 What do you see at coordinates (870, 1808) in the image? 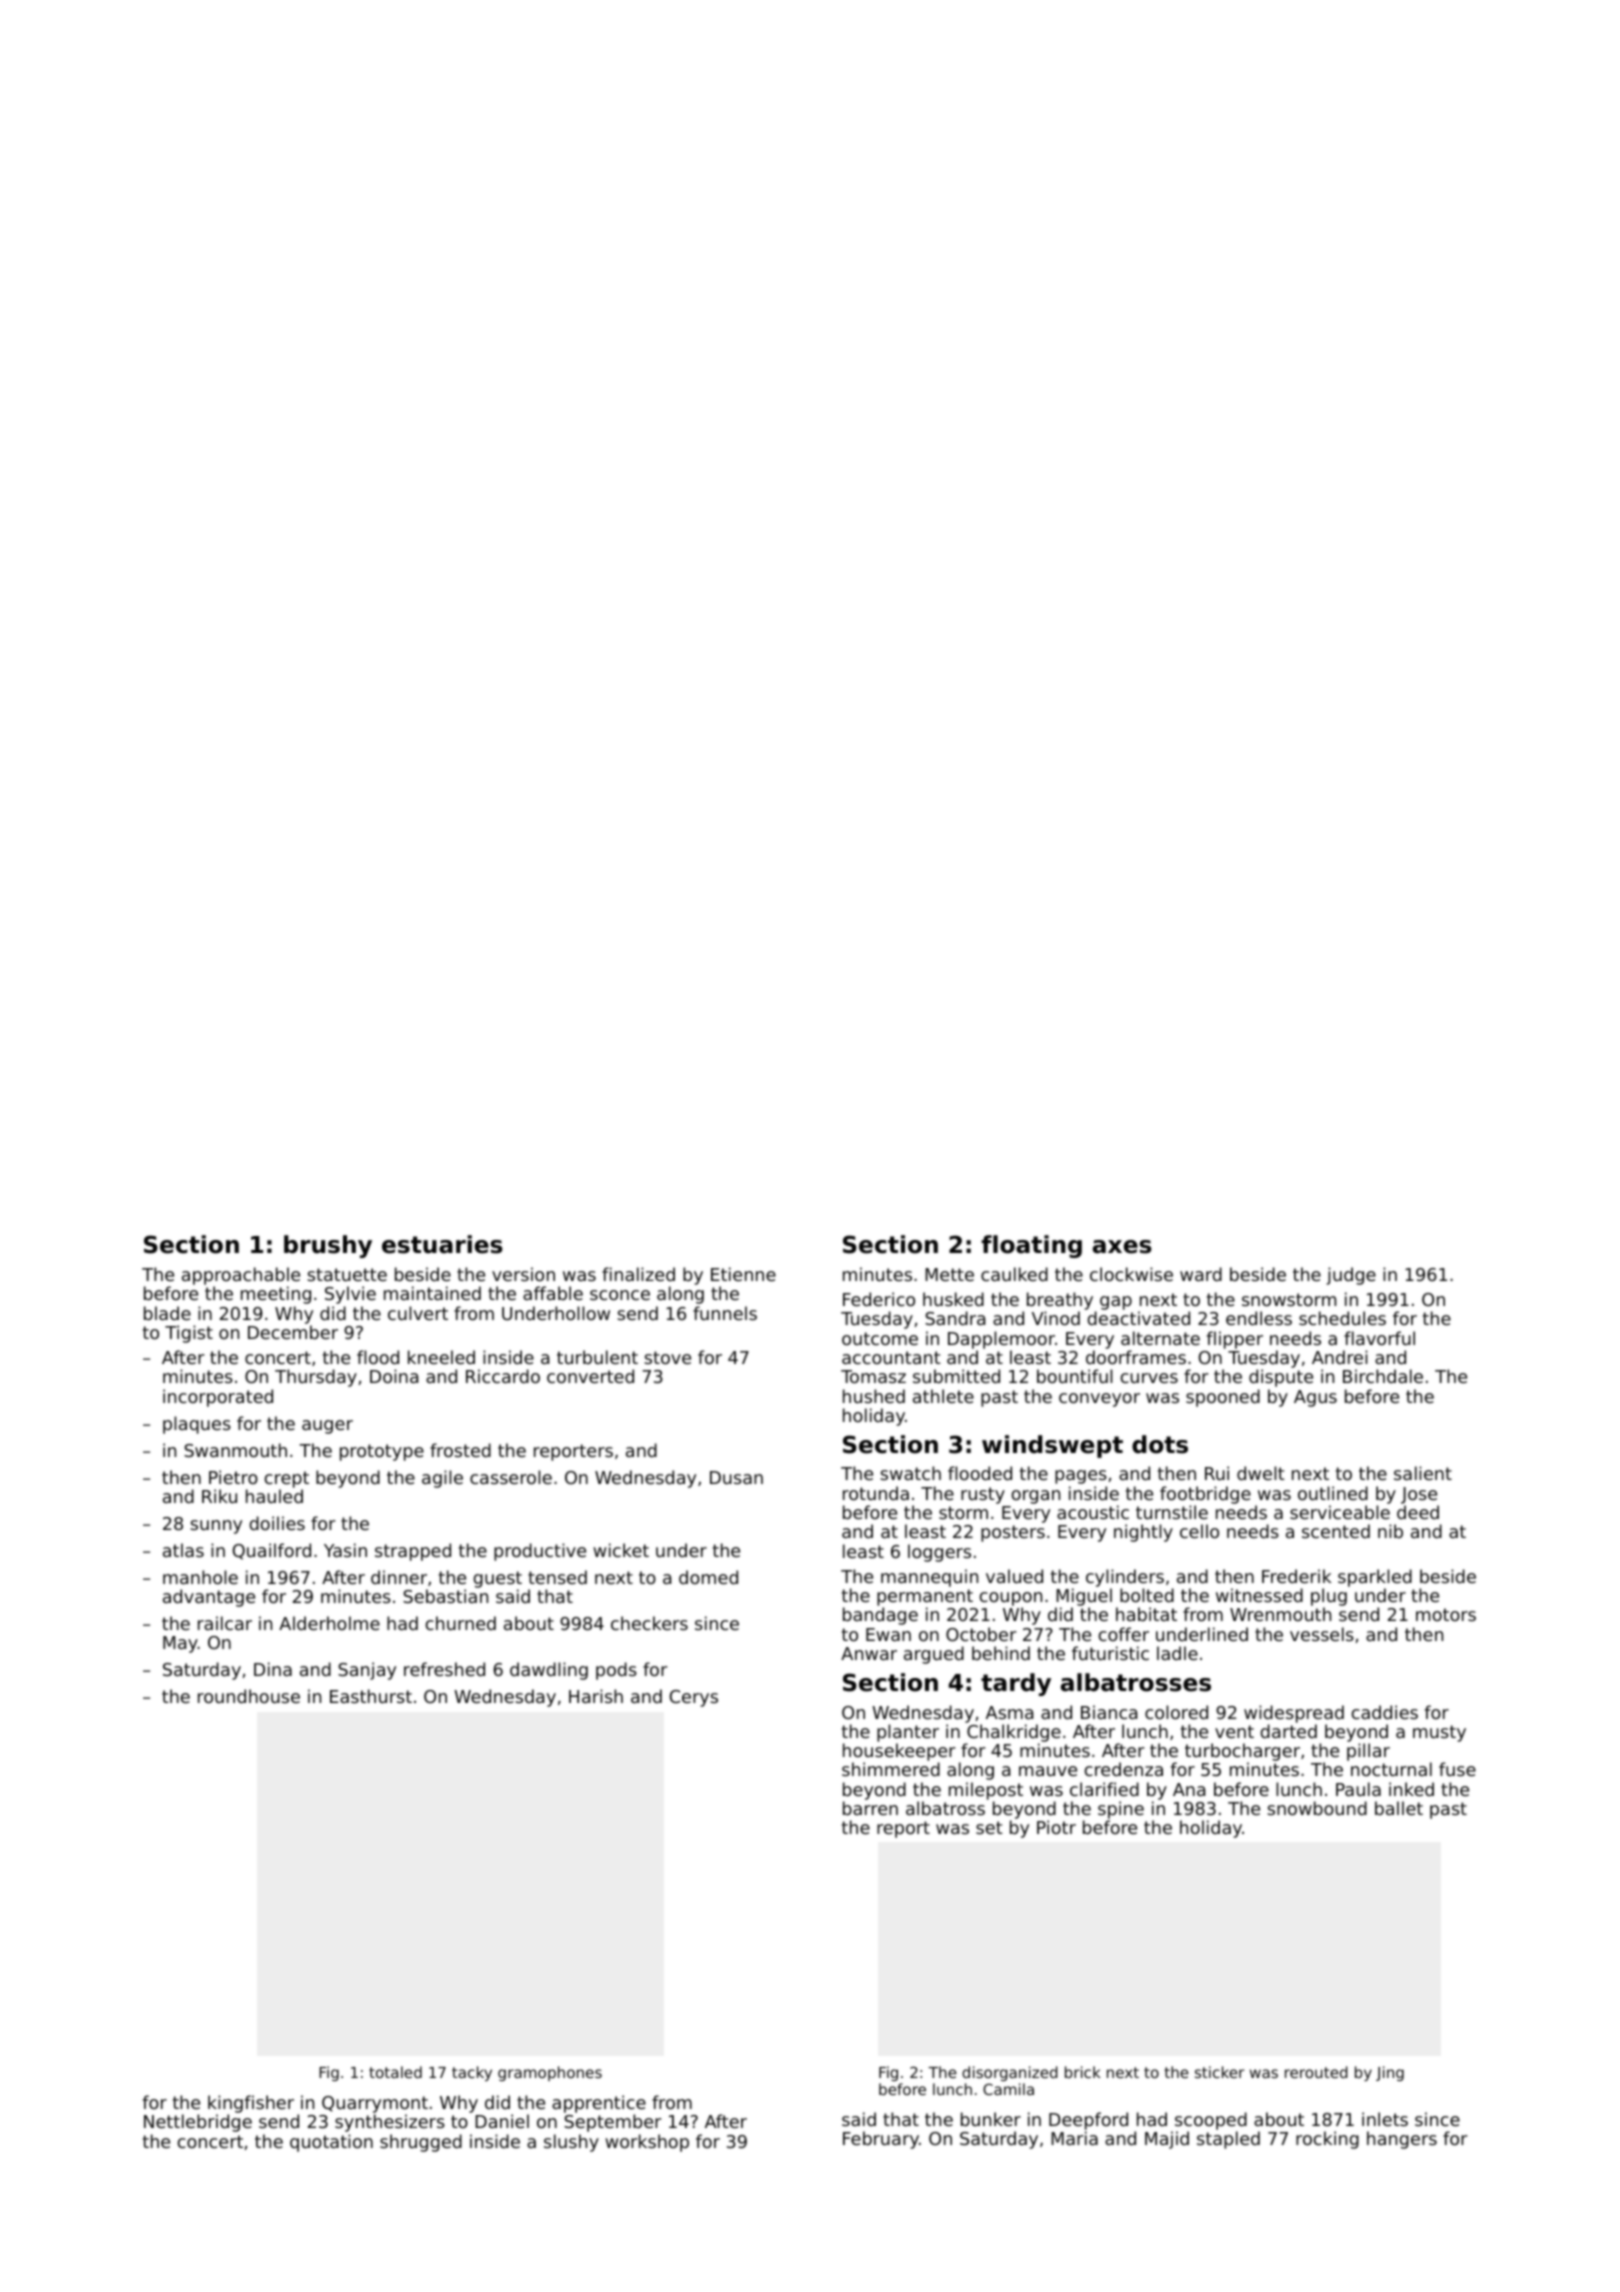
I see `barren` at bounding box center [870, 1808].
